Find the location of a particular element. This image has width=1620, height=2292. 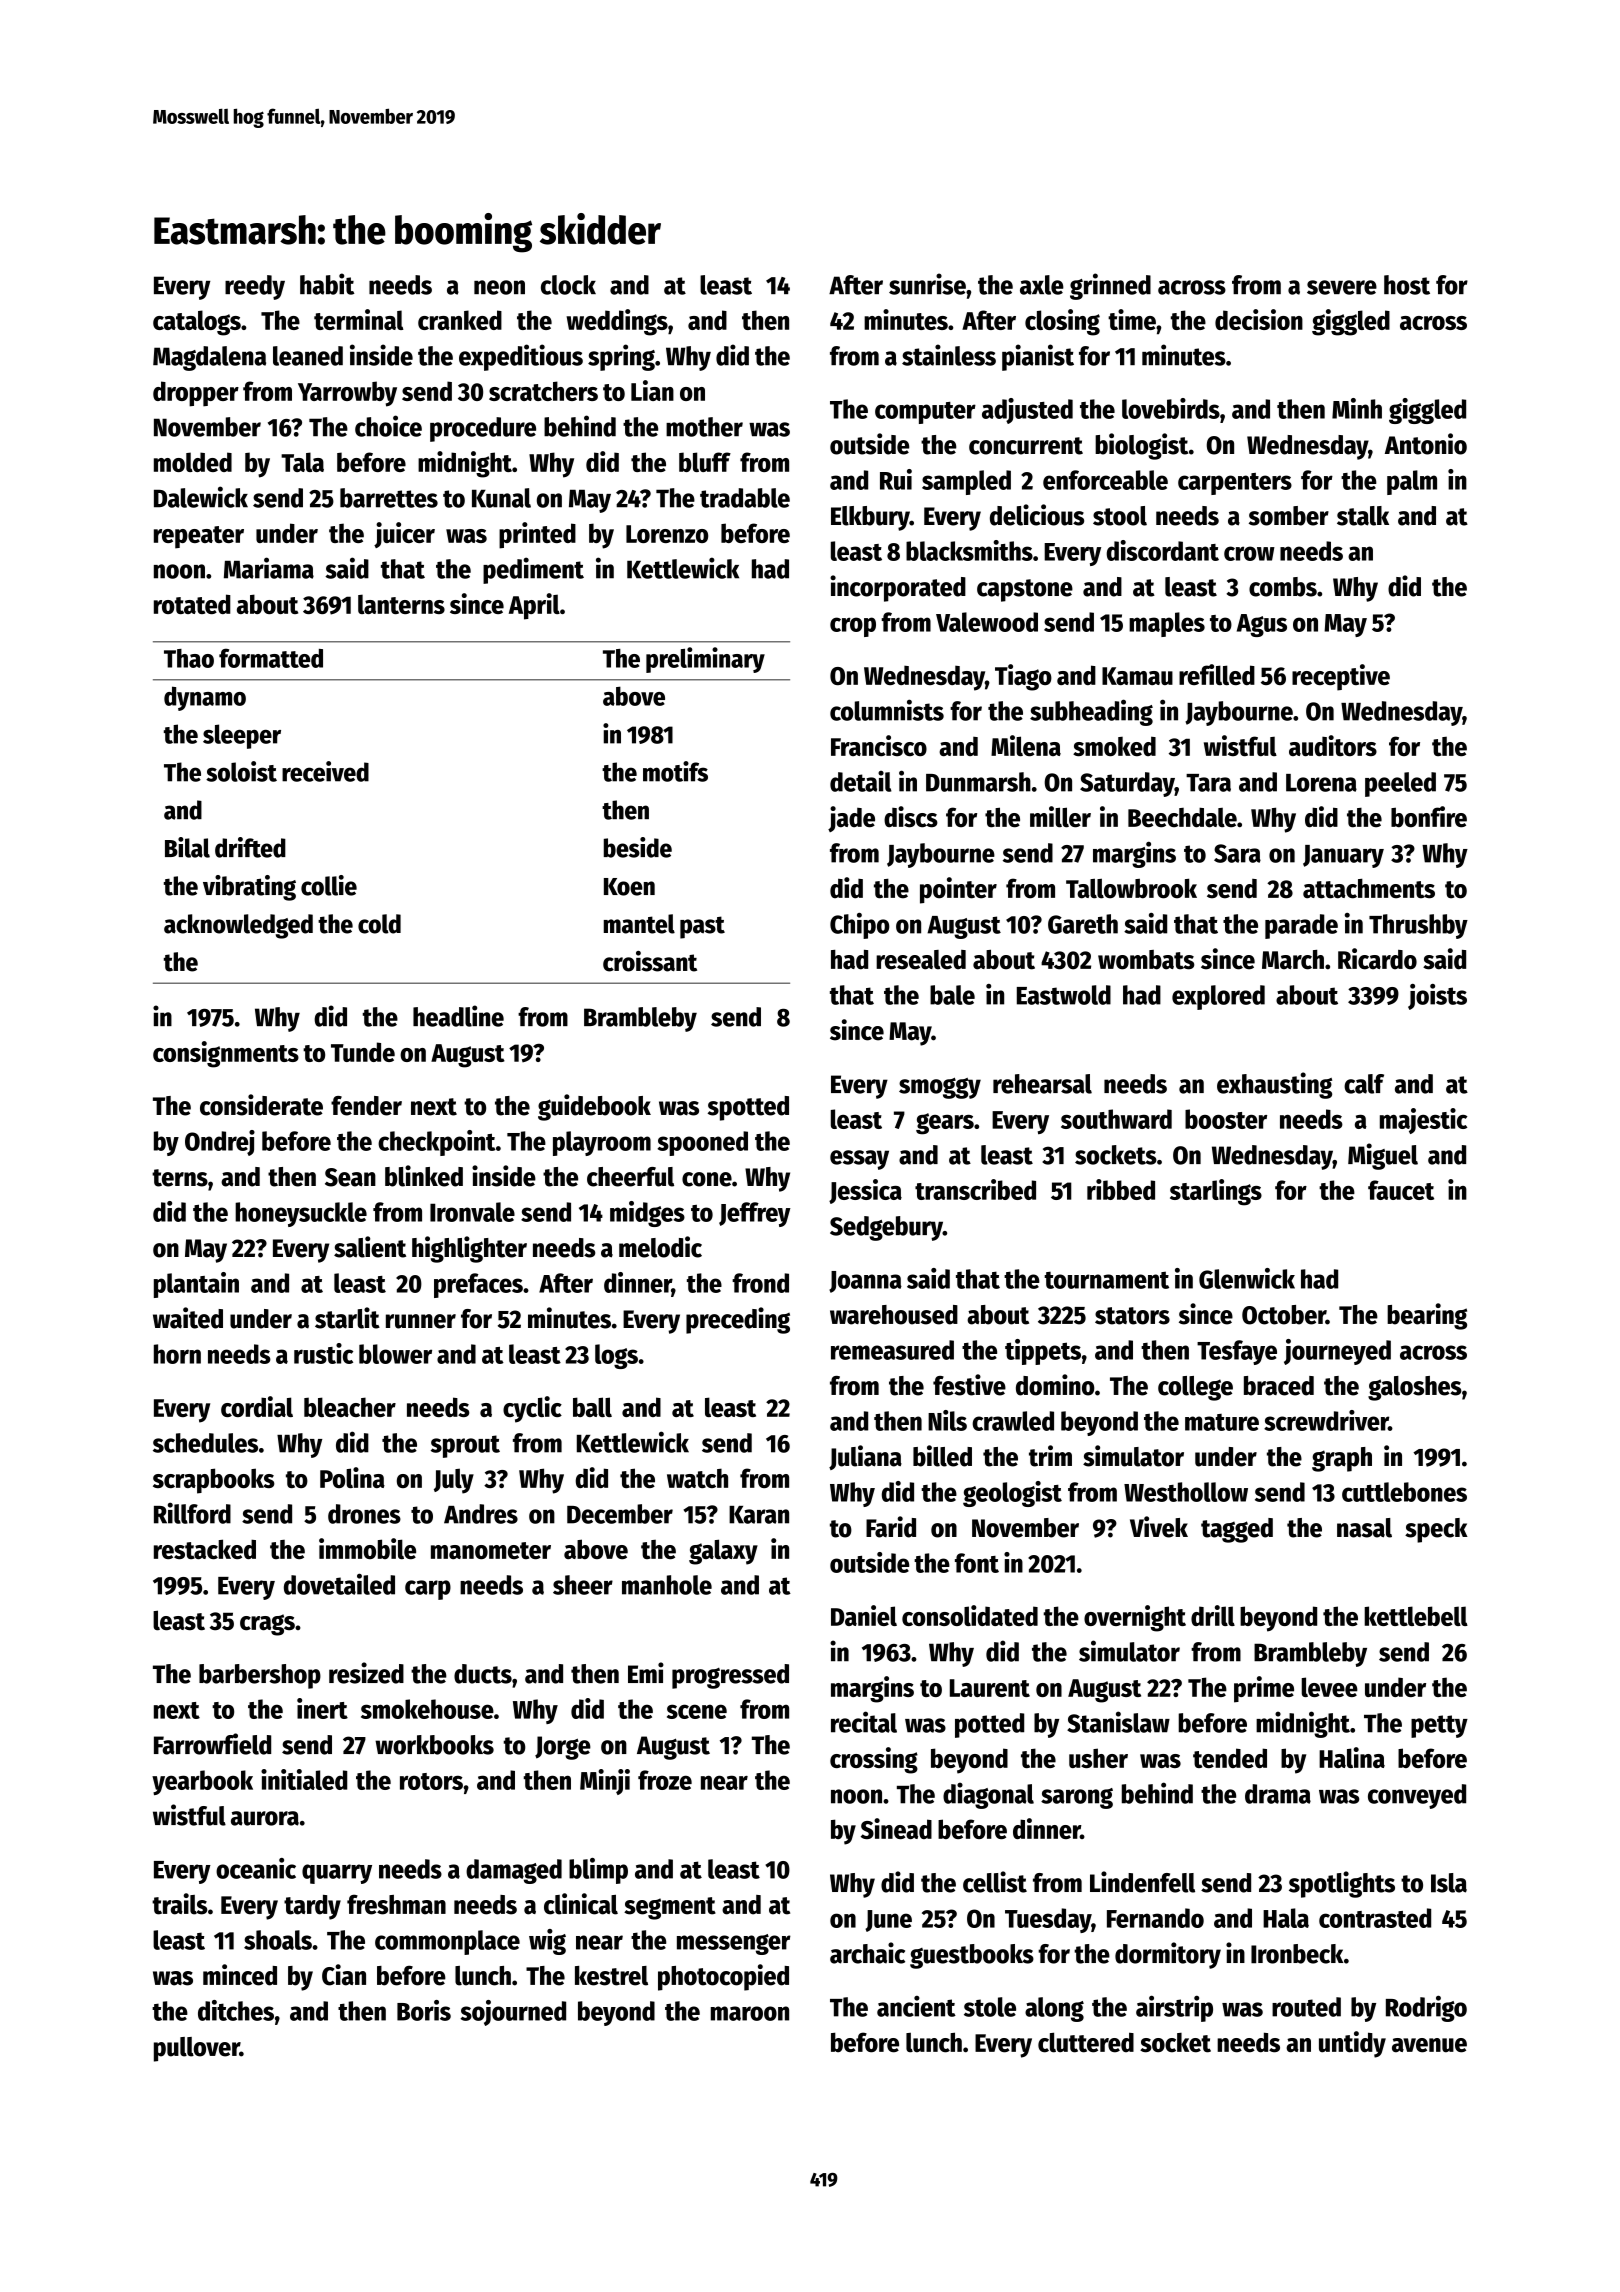

sleeper is located at coordinates (242, 736).
